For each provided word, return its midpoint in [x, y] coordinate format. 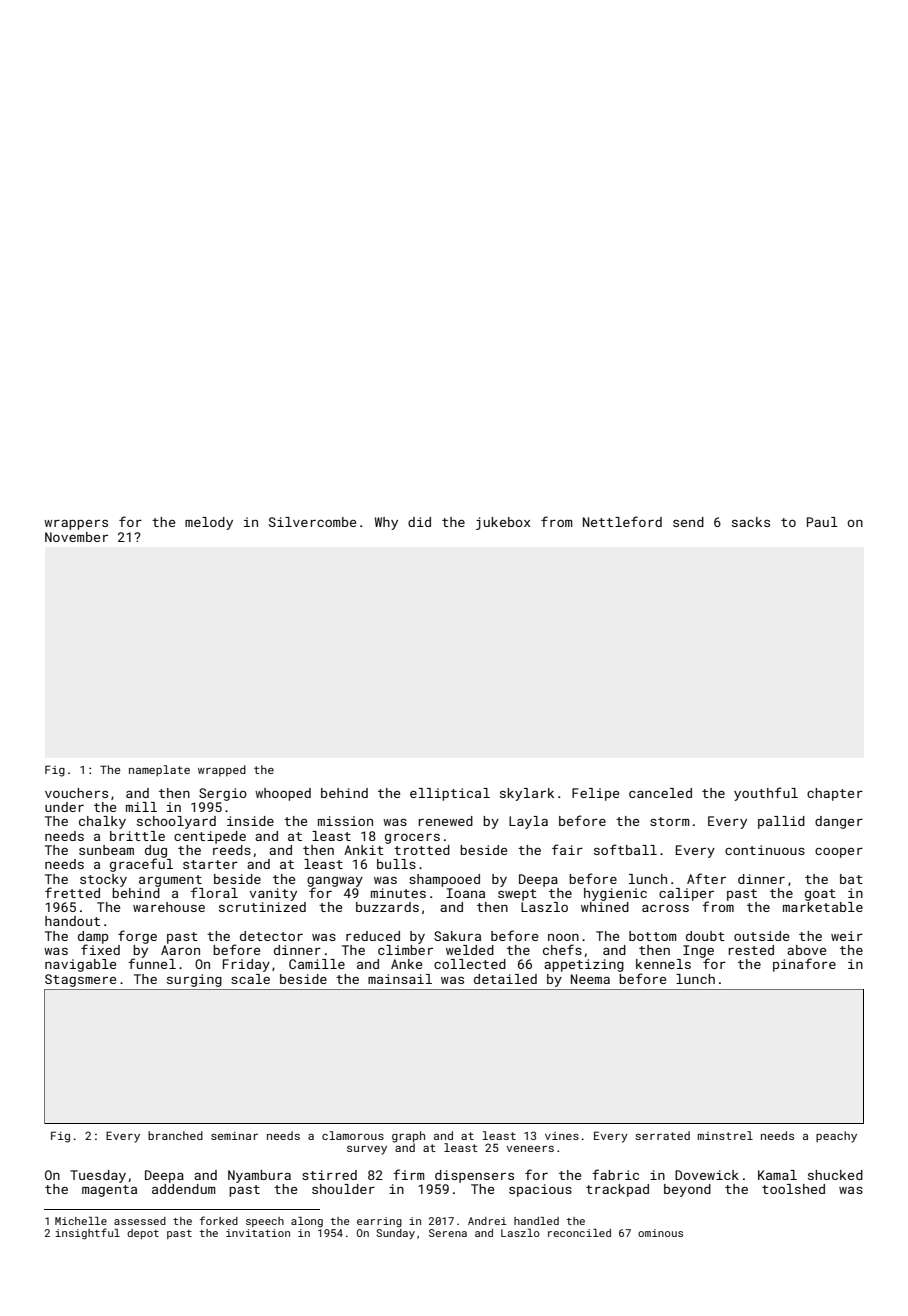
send [688, 522]
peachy [836, 1137]
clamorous [353, 1135]
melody [209, 523]
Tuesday [98, 1176]
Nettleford [622, 521]
